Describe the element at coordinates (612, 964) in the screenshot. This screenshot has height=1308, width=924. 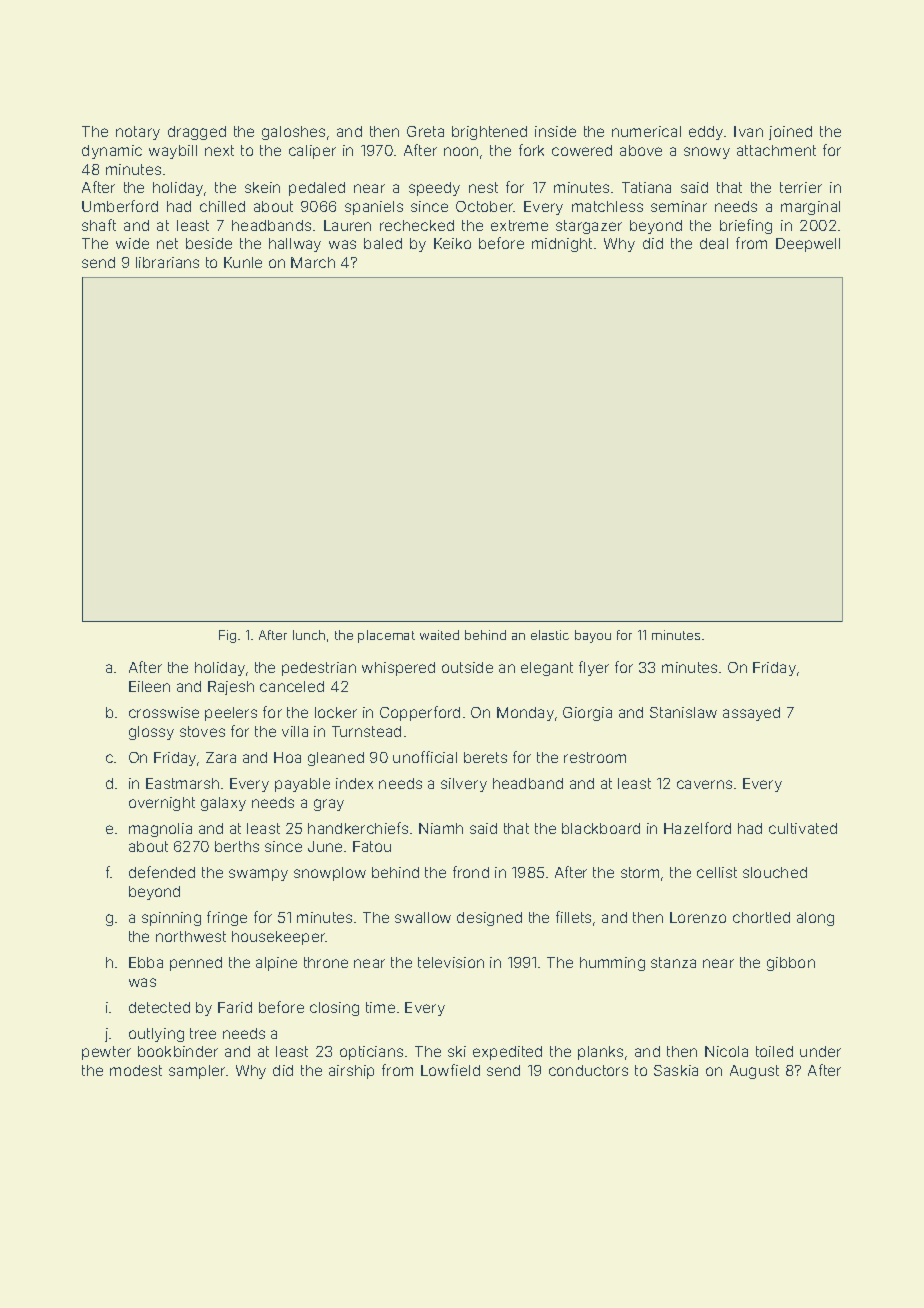
I see `humming` at that location.
